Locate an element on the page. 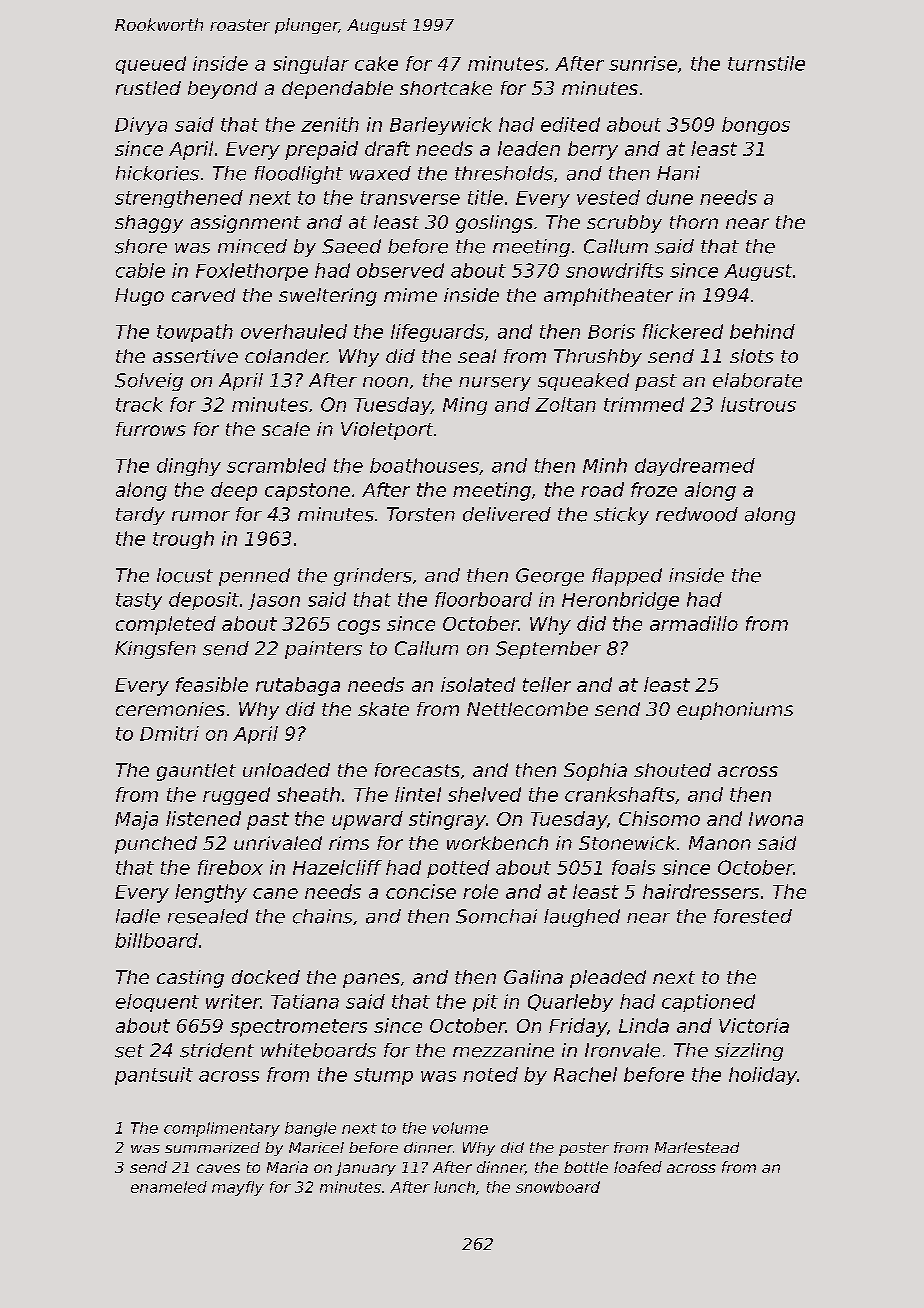 The image size is (924, 1308). skate is located at coordinates (383, 709).
